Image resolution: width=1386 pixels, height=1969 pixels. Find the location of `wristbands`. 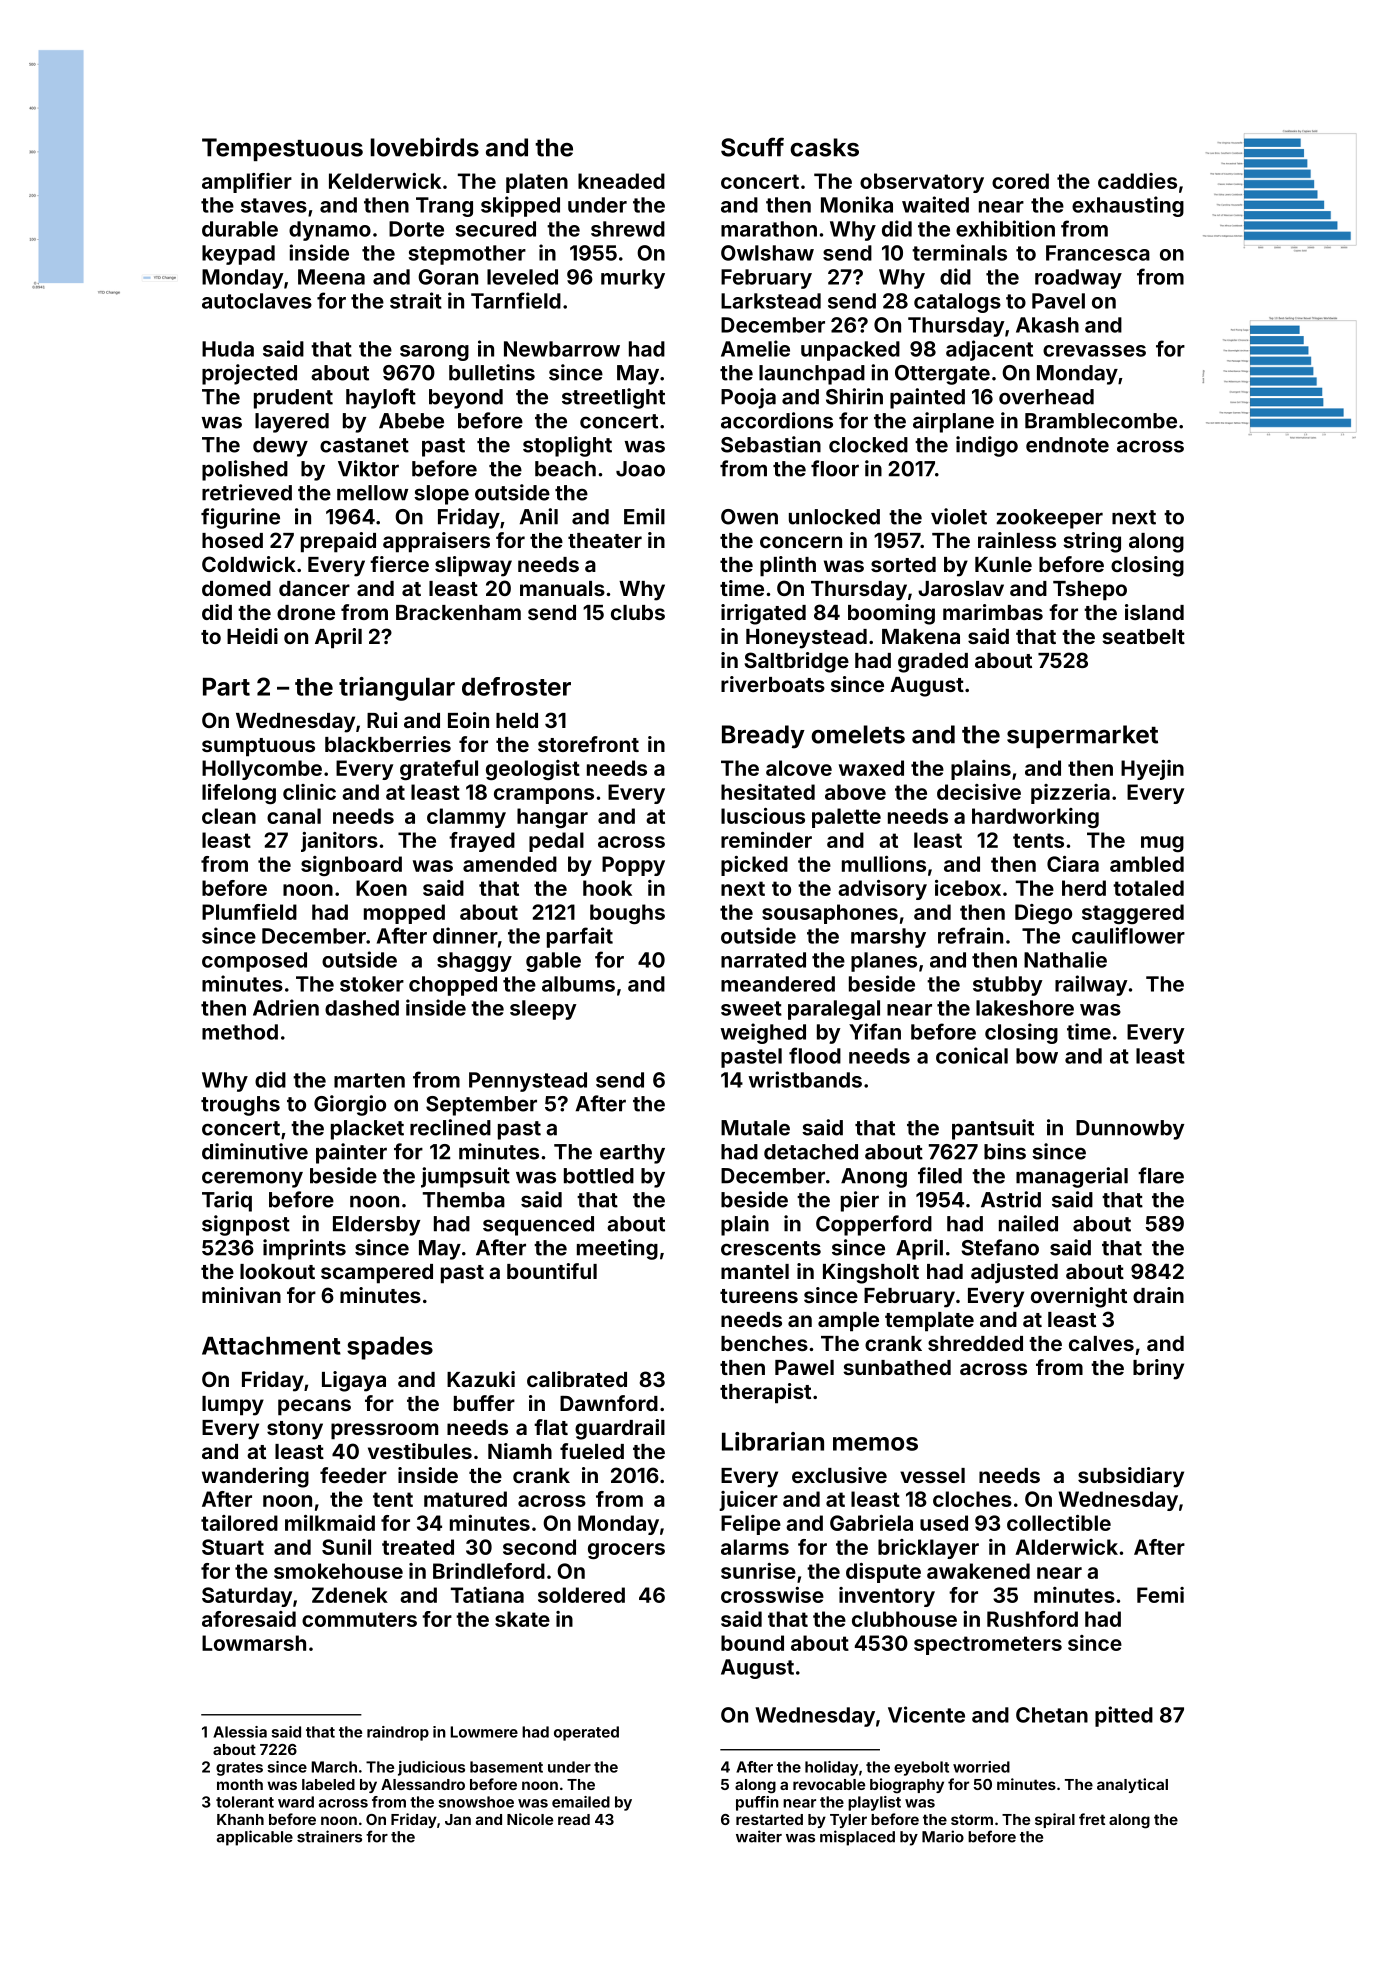

wristbands is located at coordinates (805, 1079).
